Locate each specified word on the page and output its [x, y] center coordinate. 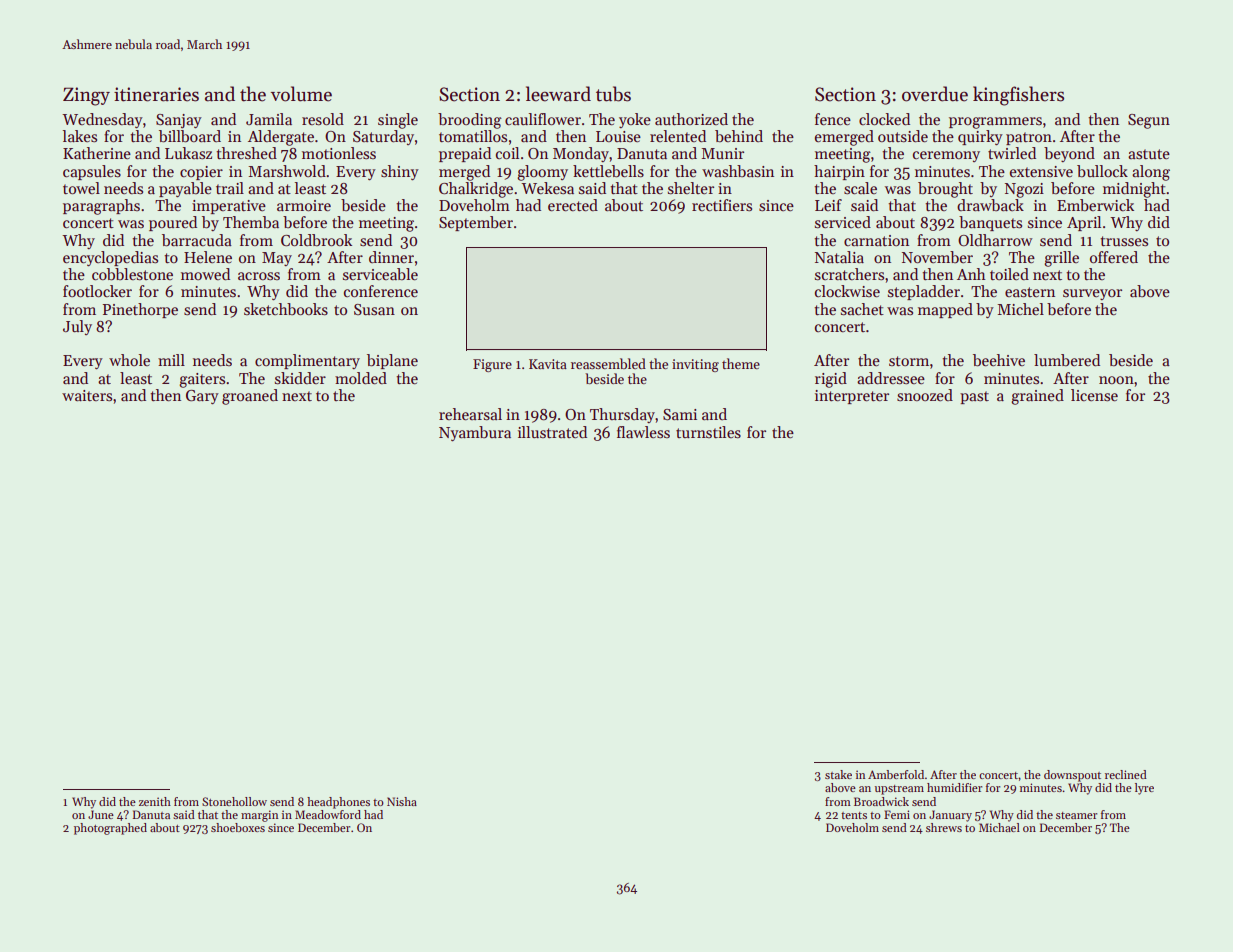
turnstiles [708, 432]
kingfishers [1018, 96]
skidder [300, 378]
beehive [999, 360]
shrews [944, 827]
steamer [1076, 815]
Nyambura [475, 433]
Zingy [86, 96]
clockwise [847, 291]
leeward [558, 94]
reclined [1126, 774]
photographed [110, 829]
